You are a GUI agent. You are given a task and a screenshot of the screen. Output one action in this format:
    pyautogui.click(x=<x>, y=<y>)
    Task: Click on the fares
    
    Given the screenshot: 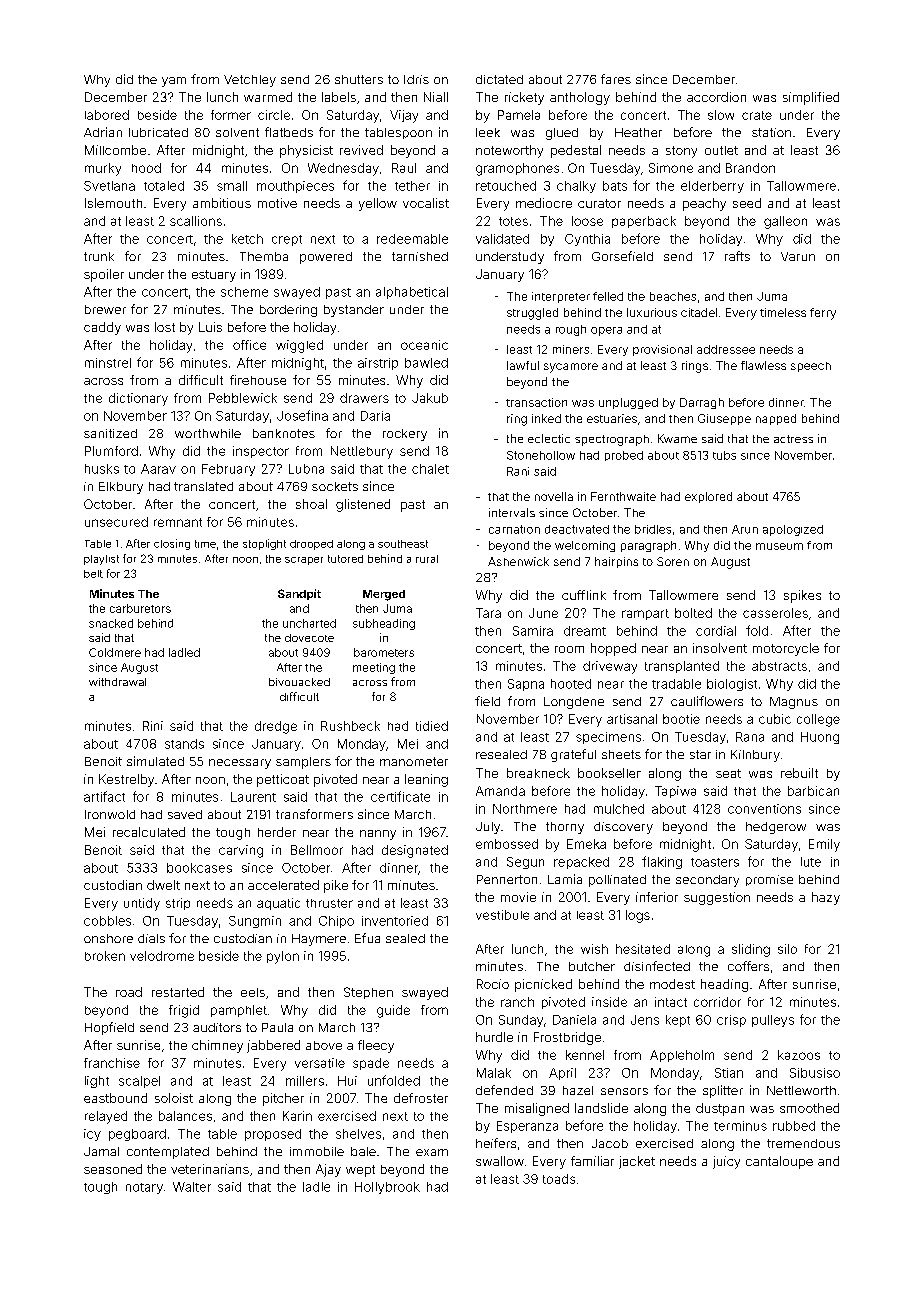 What is the action you would take?
    pyautogui.click(x=616, y=79)
